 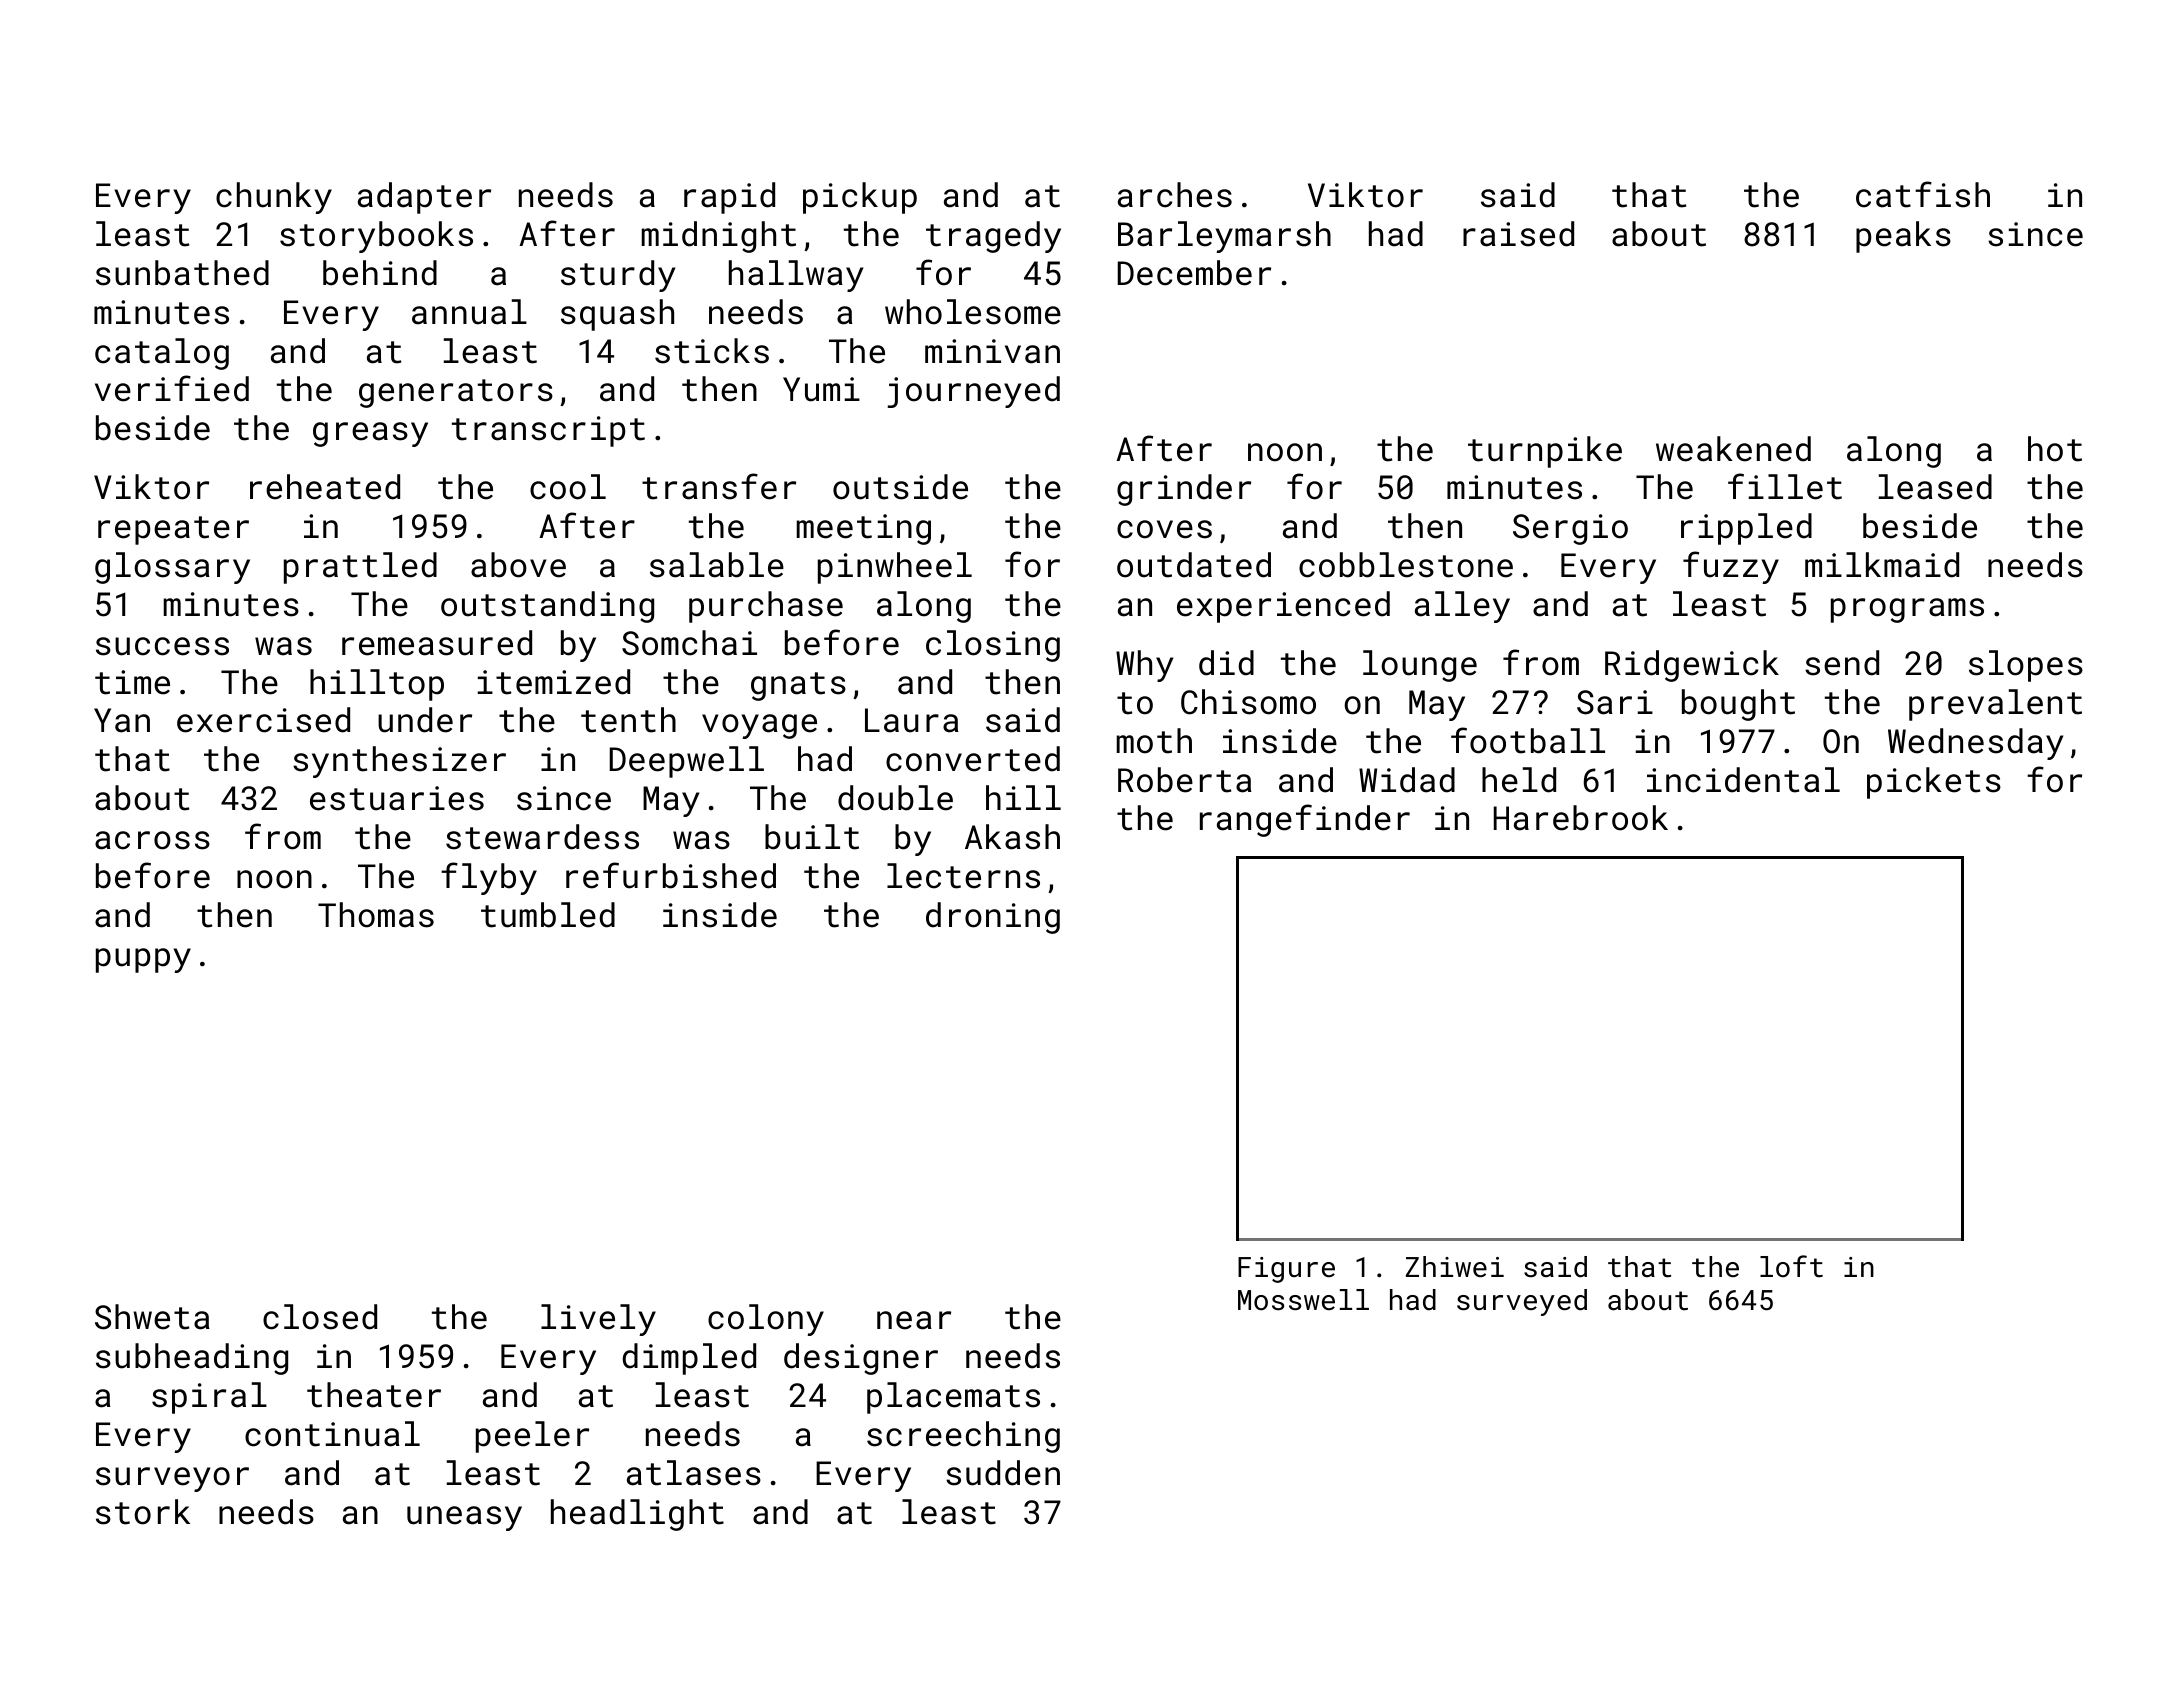 I want to click on closed, so click(x=320, y=1317).
